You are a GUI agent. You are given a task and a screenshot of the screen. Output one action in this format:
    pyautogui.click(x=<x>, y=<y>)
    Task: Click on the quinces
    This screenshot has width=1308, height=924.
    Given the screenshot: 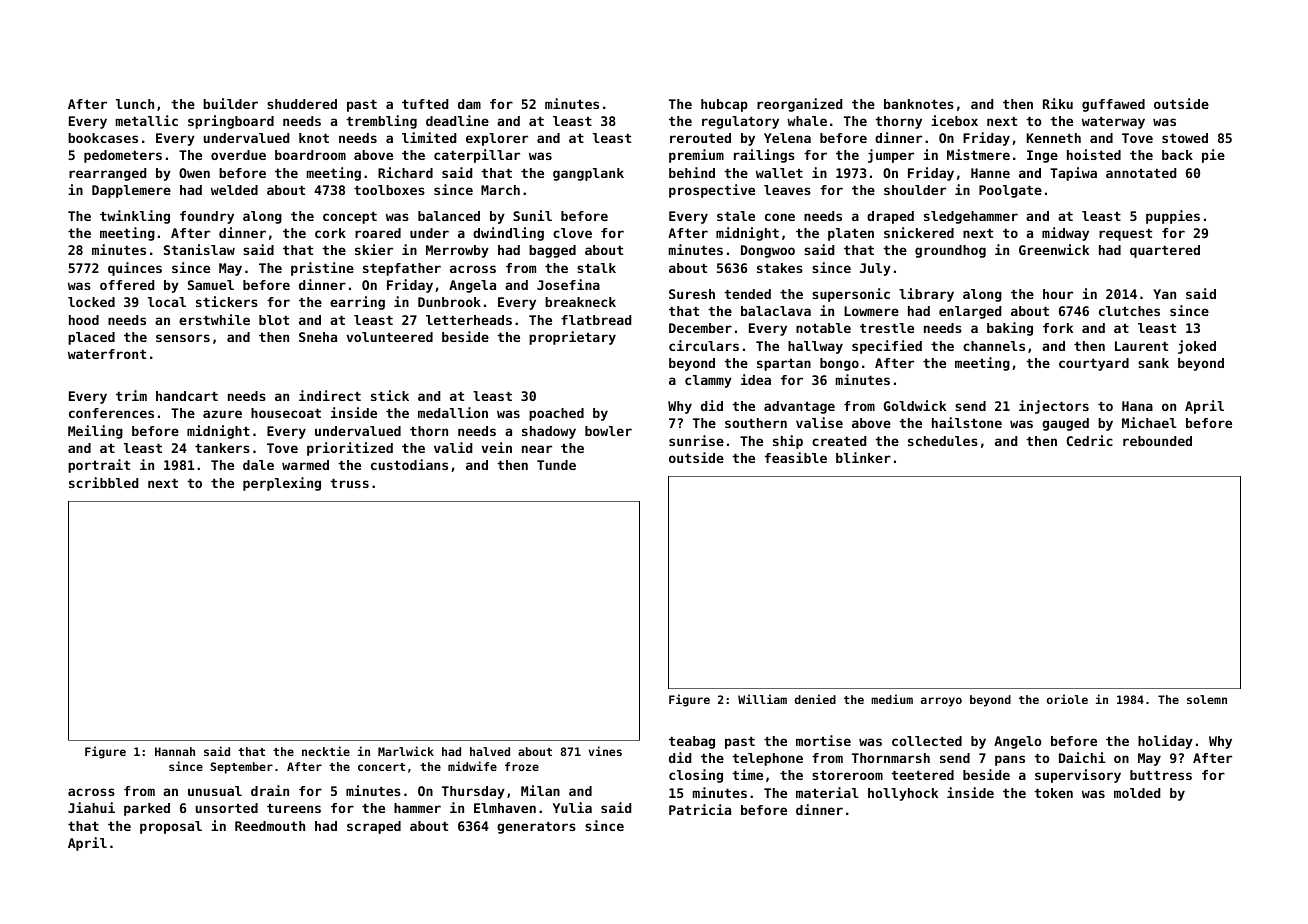 What is the action you would take?
    pyautogui.click(x=135, y=269)
